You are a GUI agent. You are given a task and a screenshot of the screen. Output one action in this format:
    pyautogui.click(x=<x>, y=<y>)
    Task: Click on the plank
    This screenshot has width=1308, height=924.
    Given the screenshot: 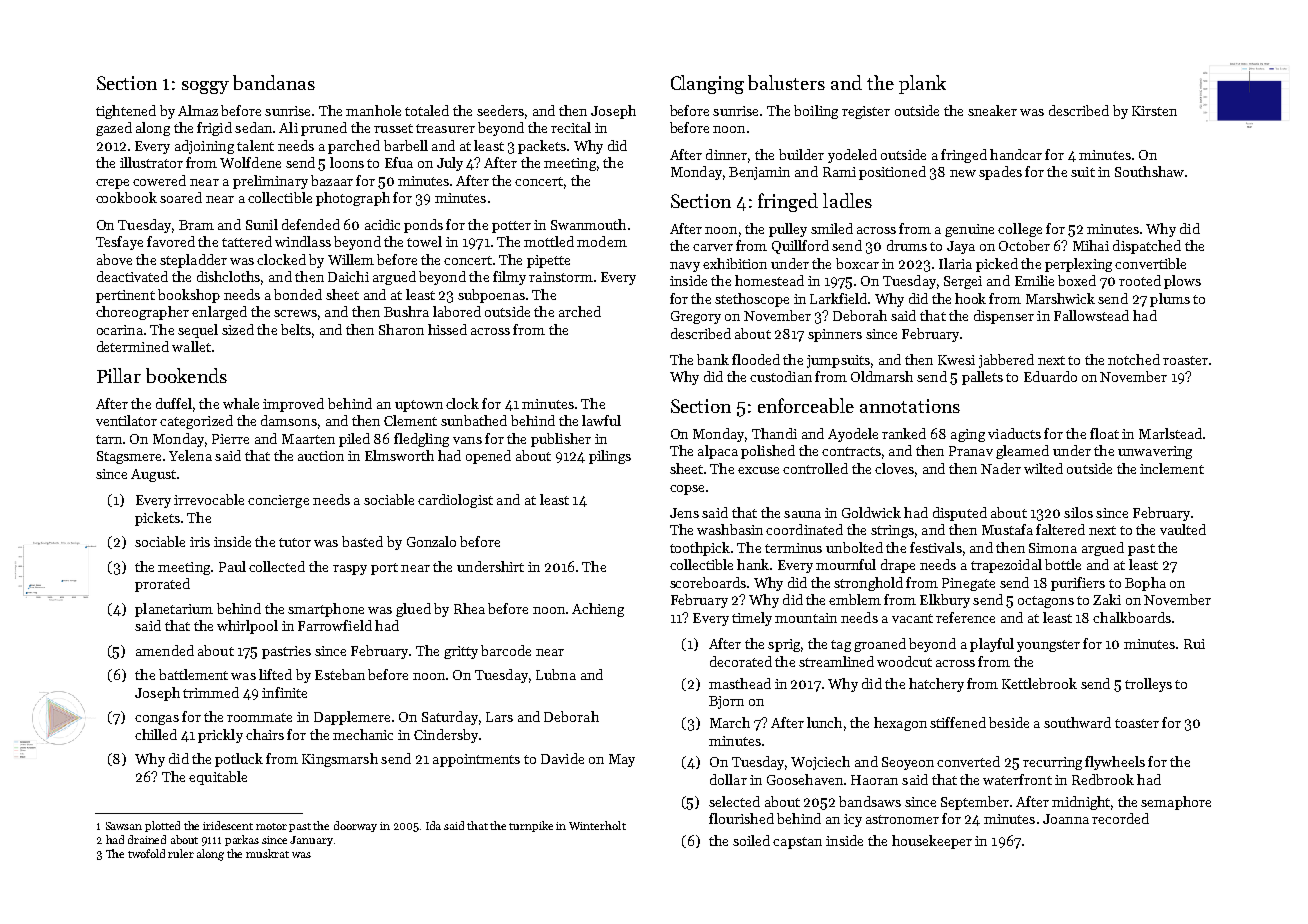 What is the action you would take?
    pyautogui.click(x=922, y=84)
